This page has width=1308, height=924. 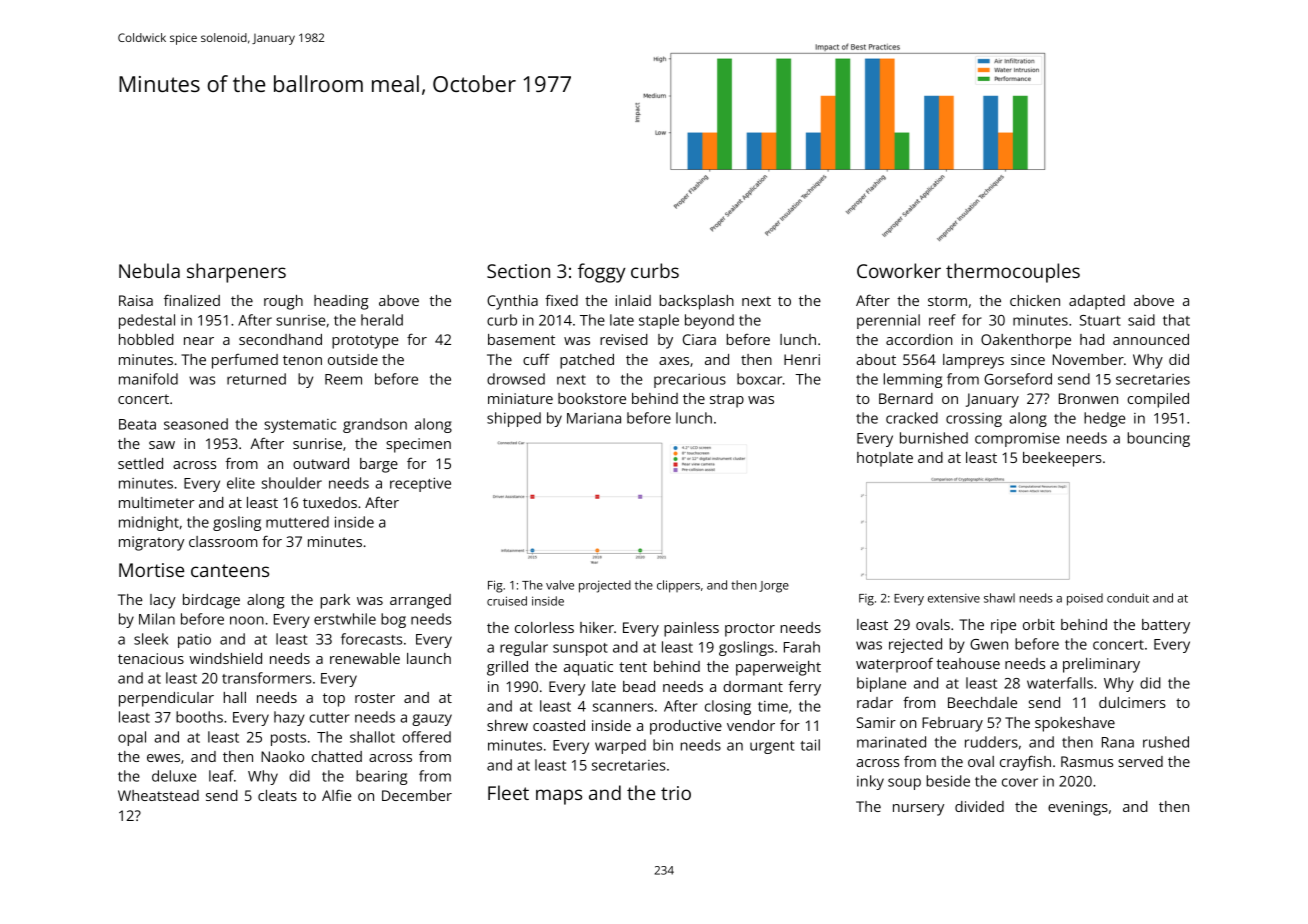 What do you see at coordinates (810, 745) in the page?
I see `tail` at bounding box center [810, 745].
